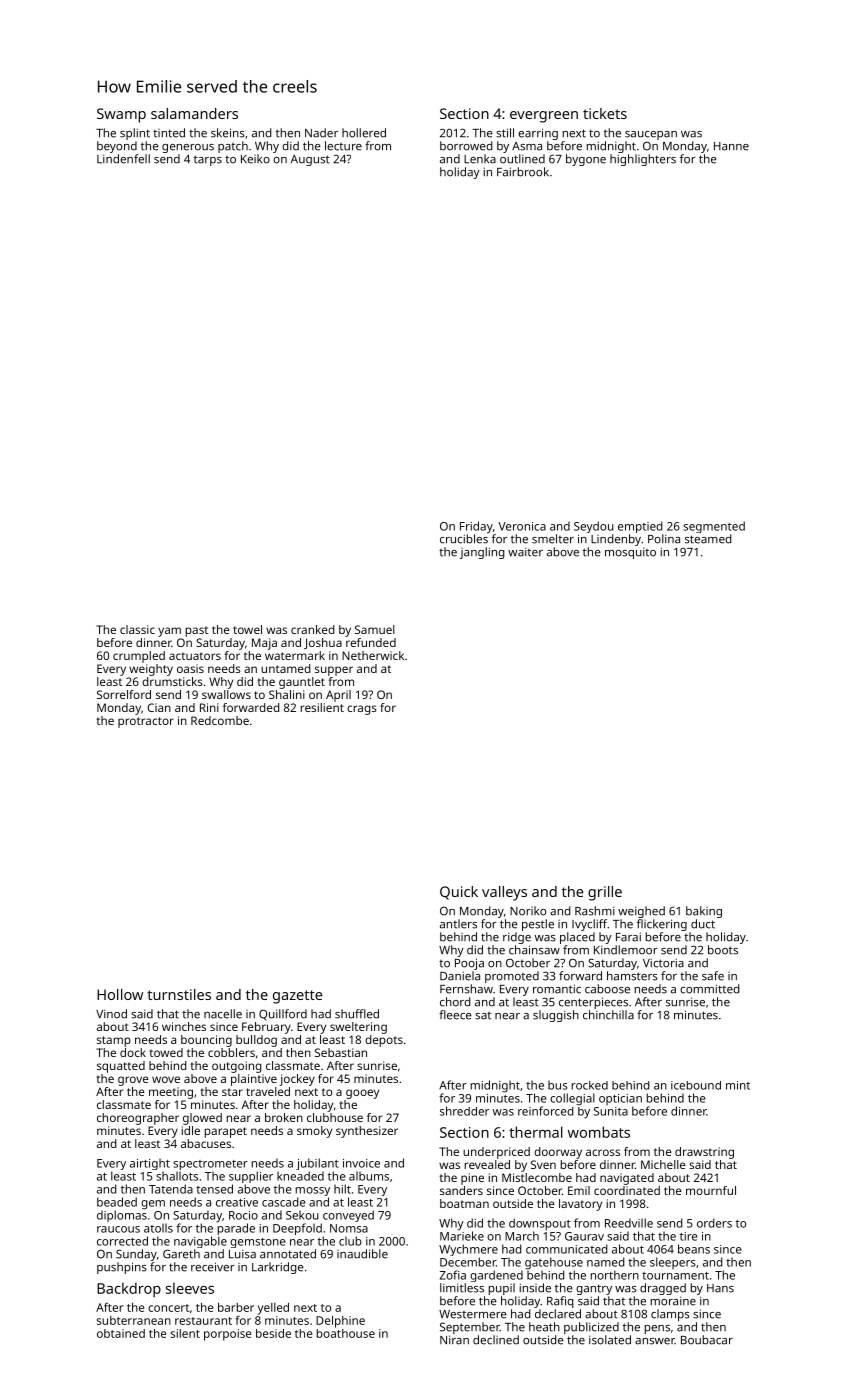 The height and width of the document is (1400, 849). Describe the element at coordinates (643, 160) in the document. I see `highlighters` at that location.
